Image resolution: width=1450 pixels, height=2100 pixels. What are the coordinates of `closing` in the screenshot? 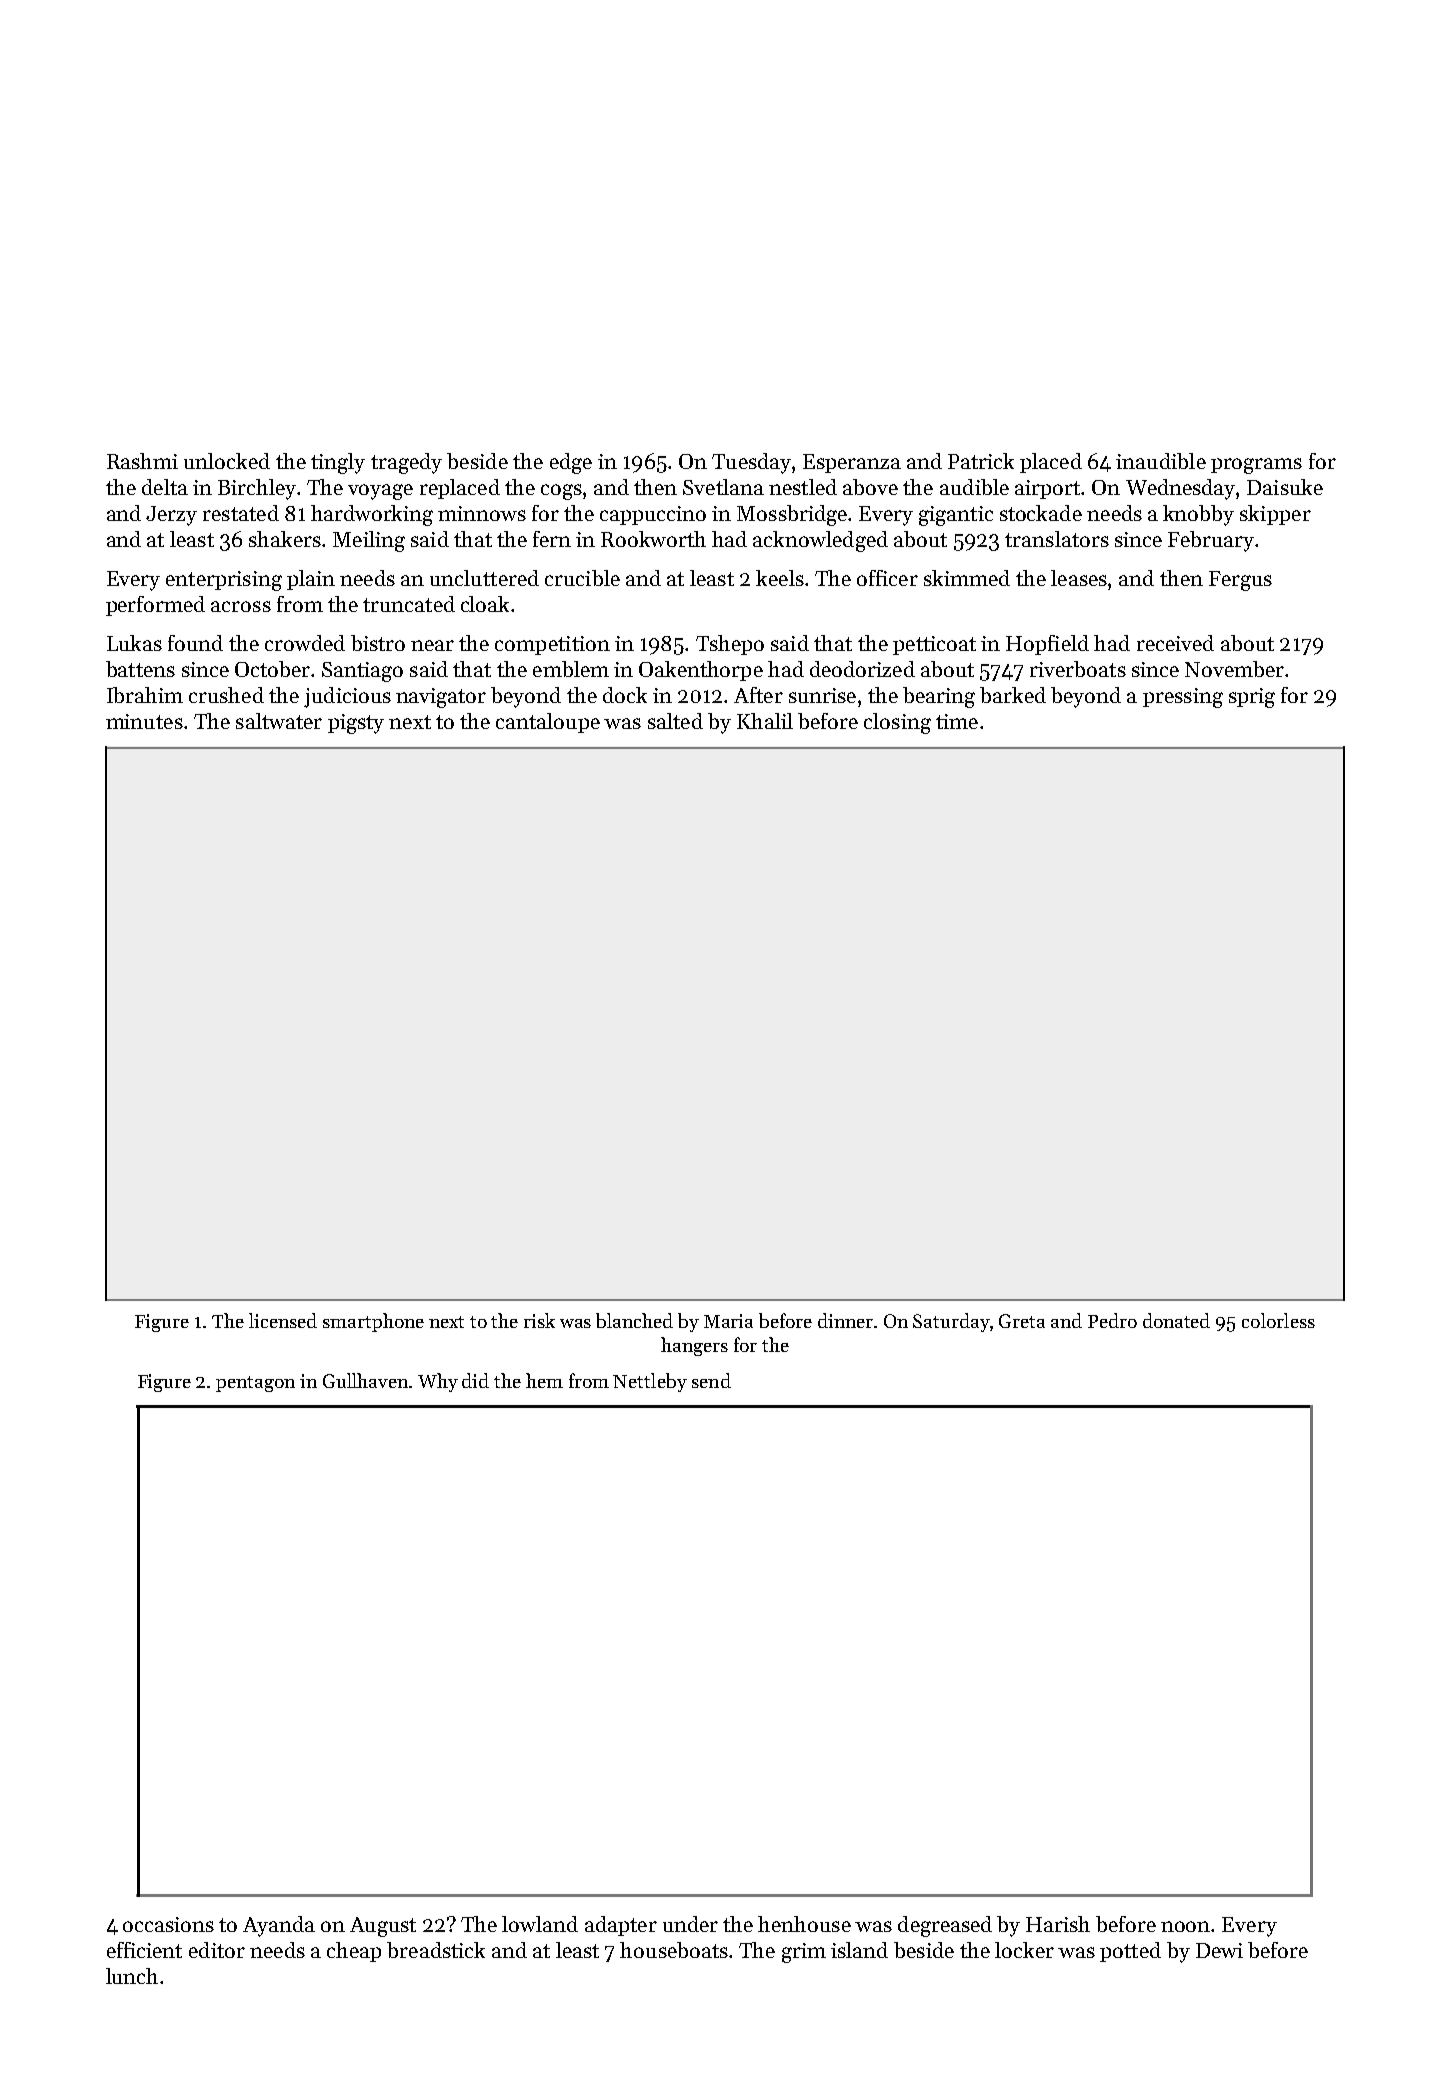 It's located at (897, 723).
